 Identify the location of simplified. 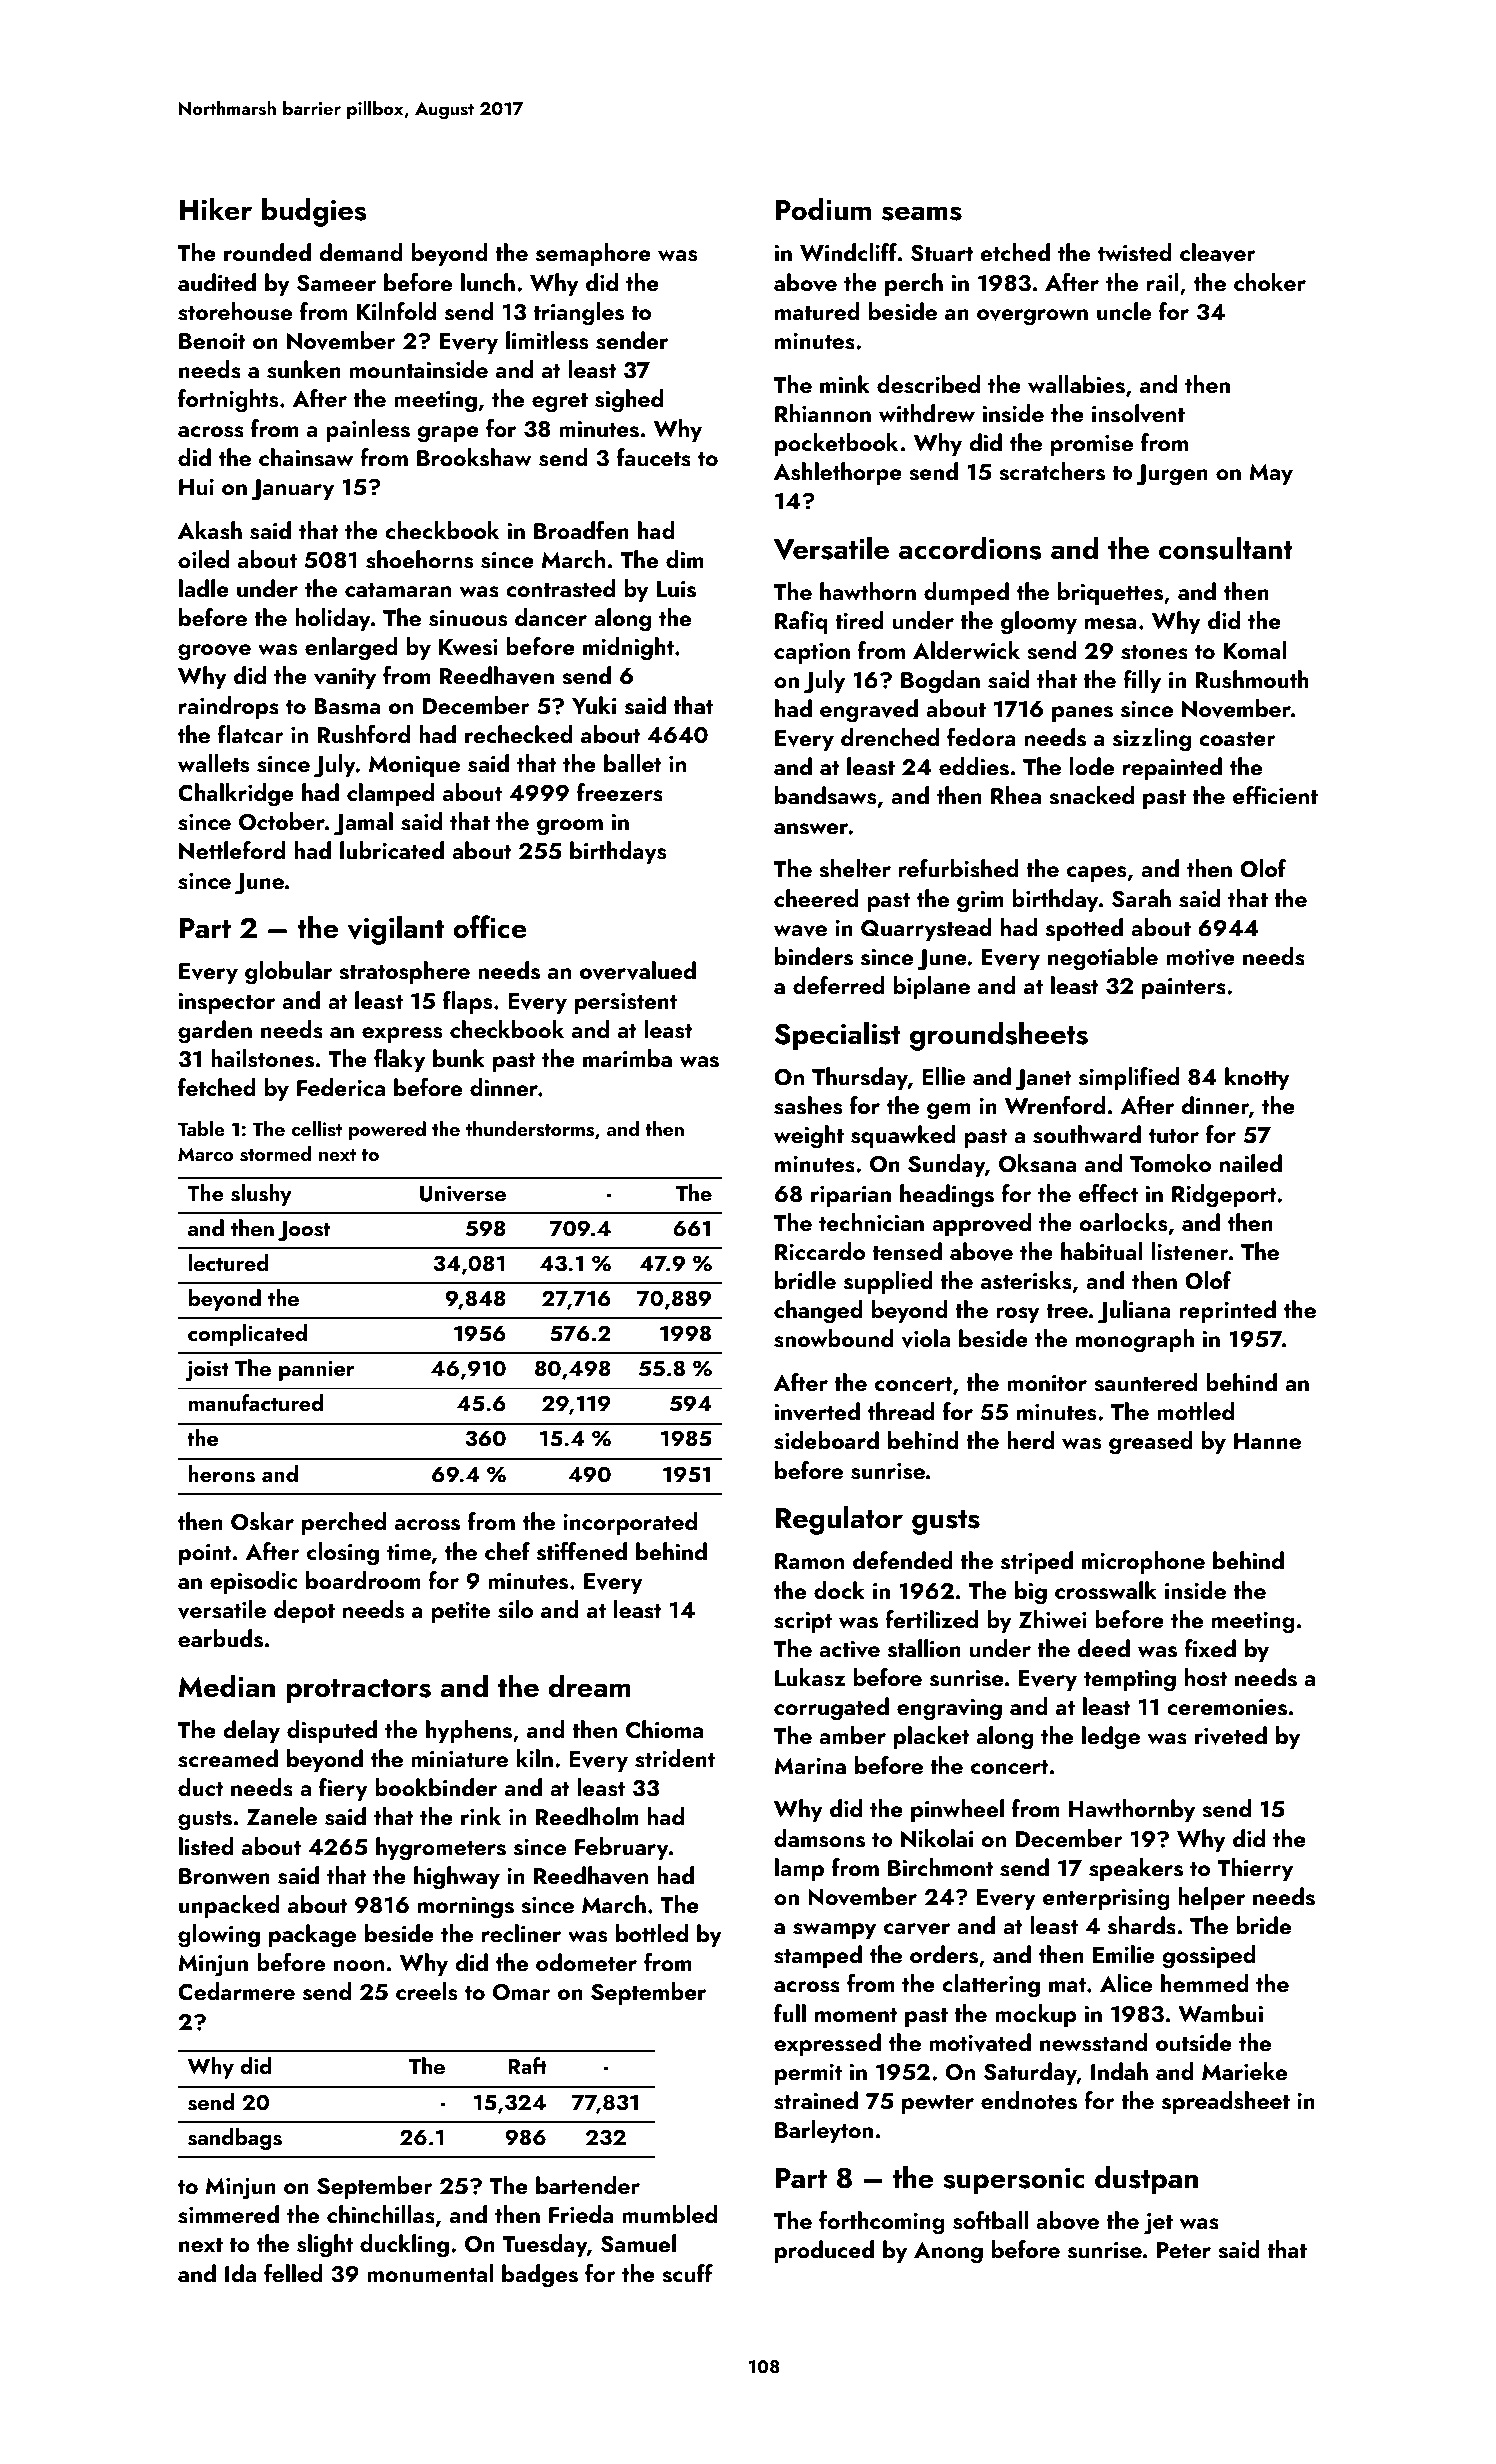
(1129, 1078).
